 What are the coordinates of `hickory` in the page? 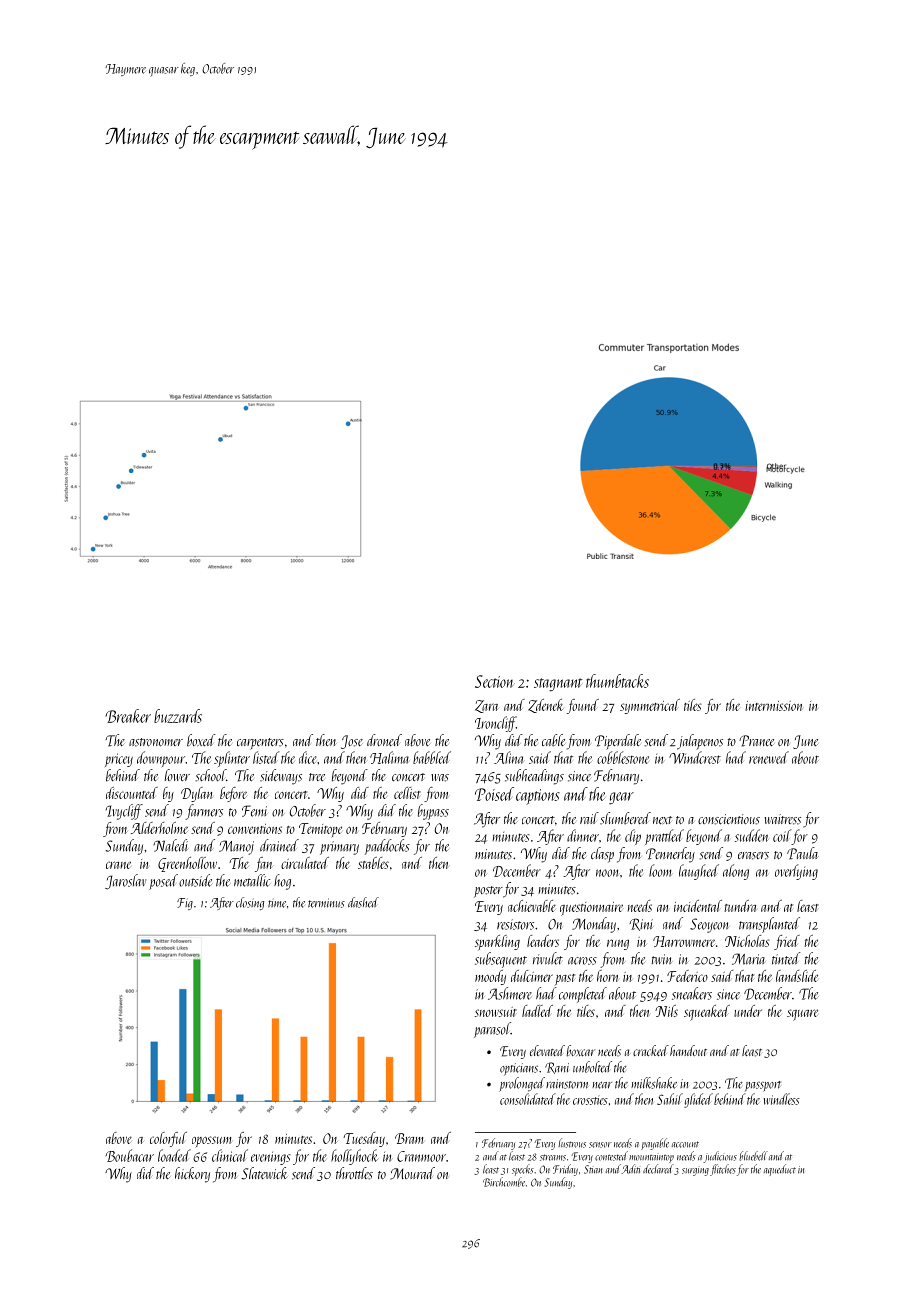 It's located at (192, 1175).
